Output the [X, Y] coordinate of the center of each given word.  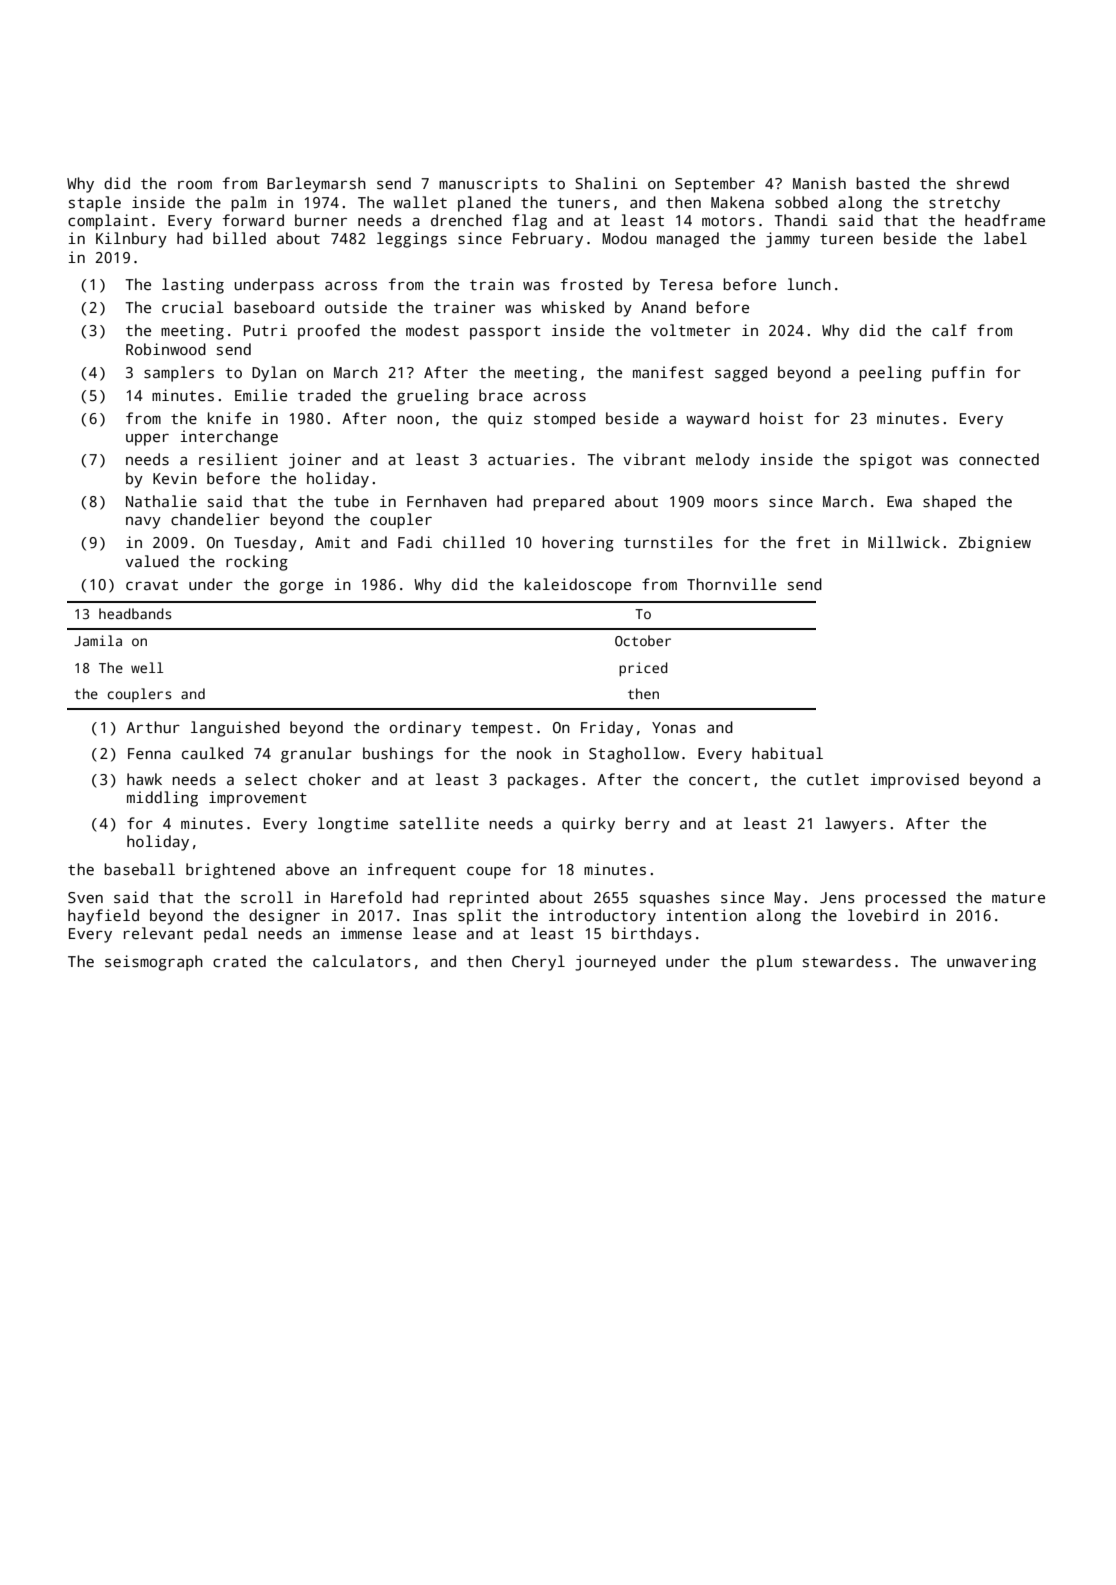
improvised [914, 781]
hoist [781, 418]
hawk [144, 779]
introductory [602, 917]
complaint [108, 222]
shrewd [983, 183]
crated [239, 961]
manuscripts [488, 185]
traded [324, 395]
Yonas [674, 727]
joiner [315, 461]
